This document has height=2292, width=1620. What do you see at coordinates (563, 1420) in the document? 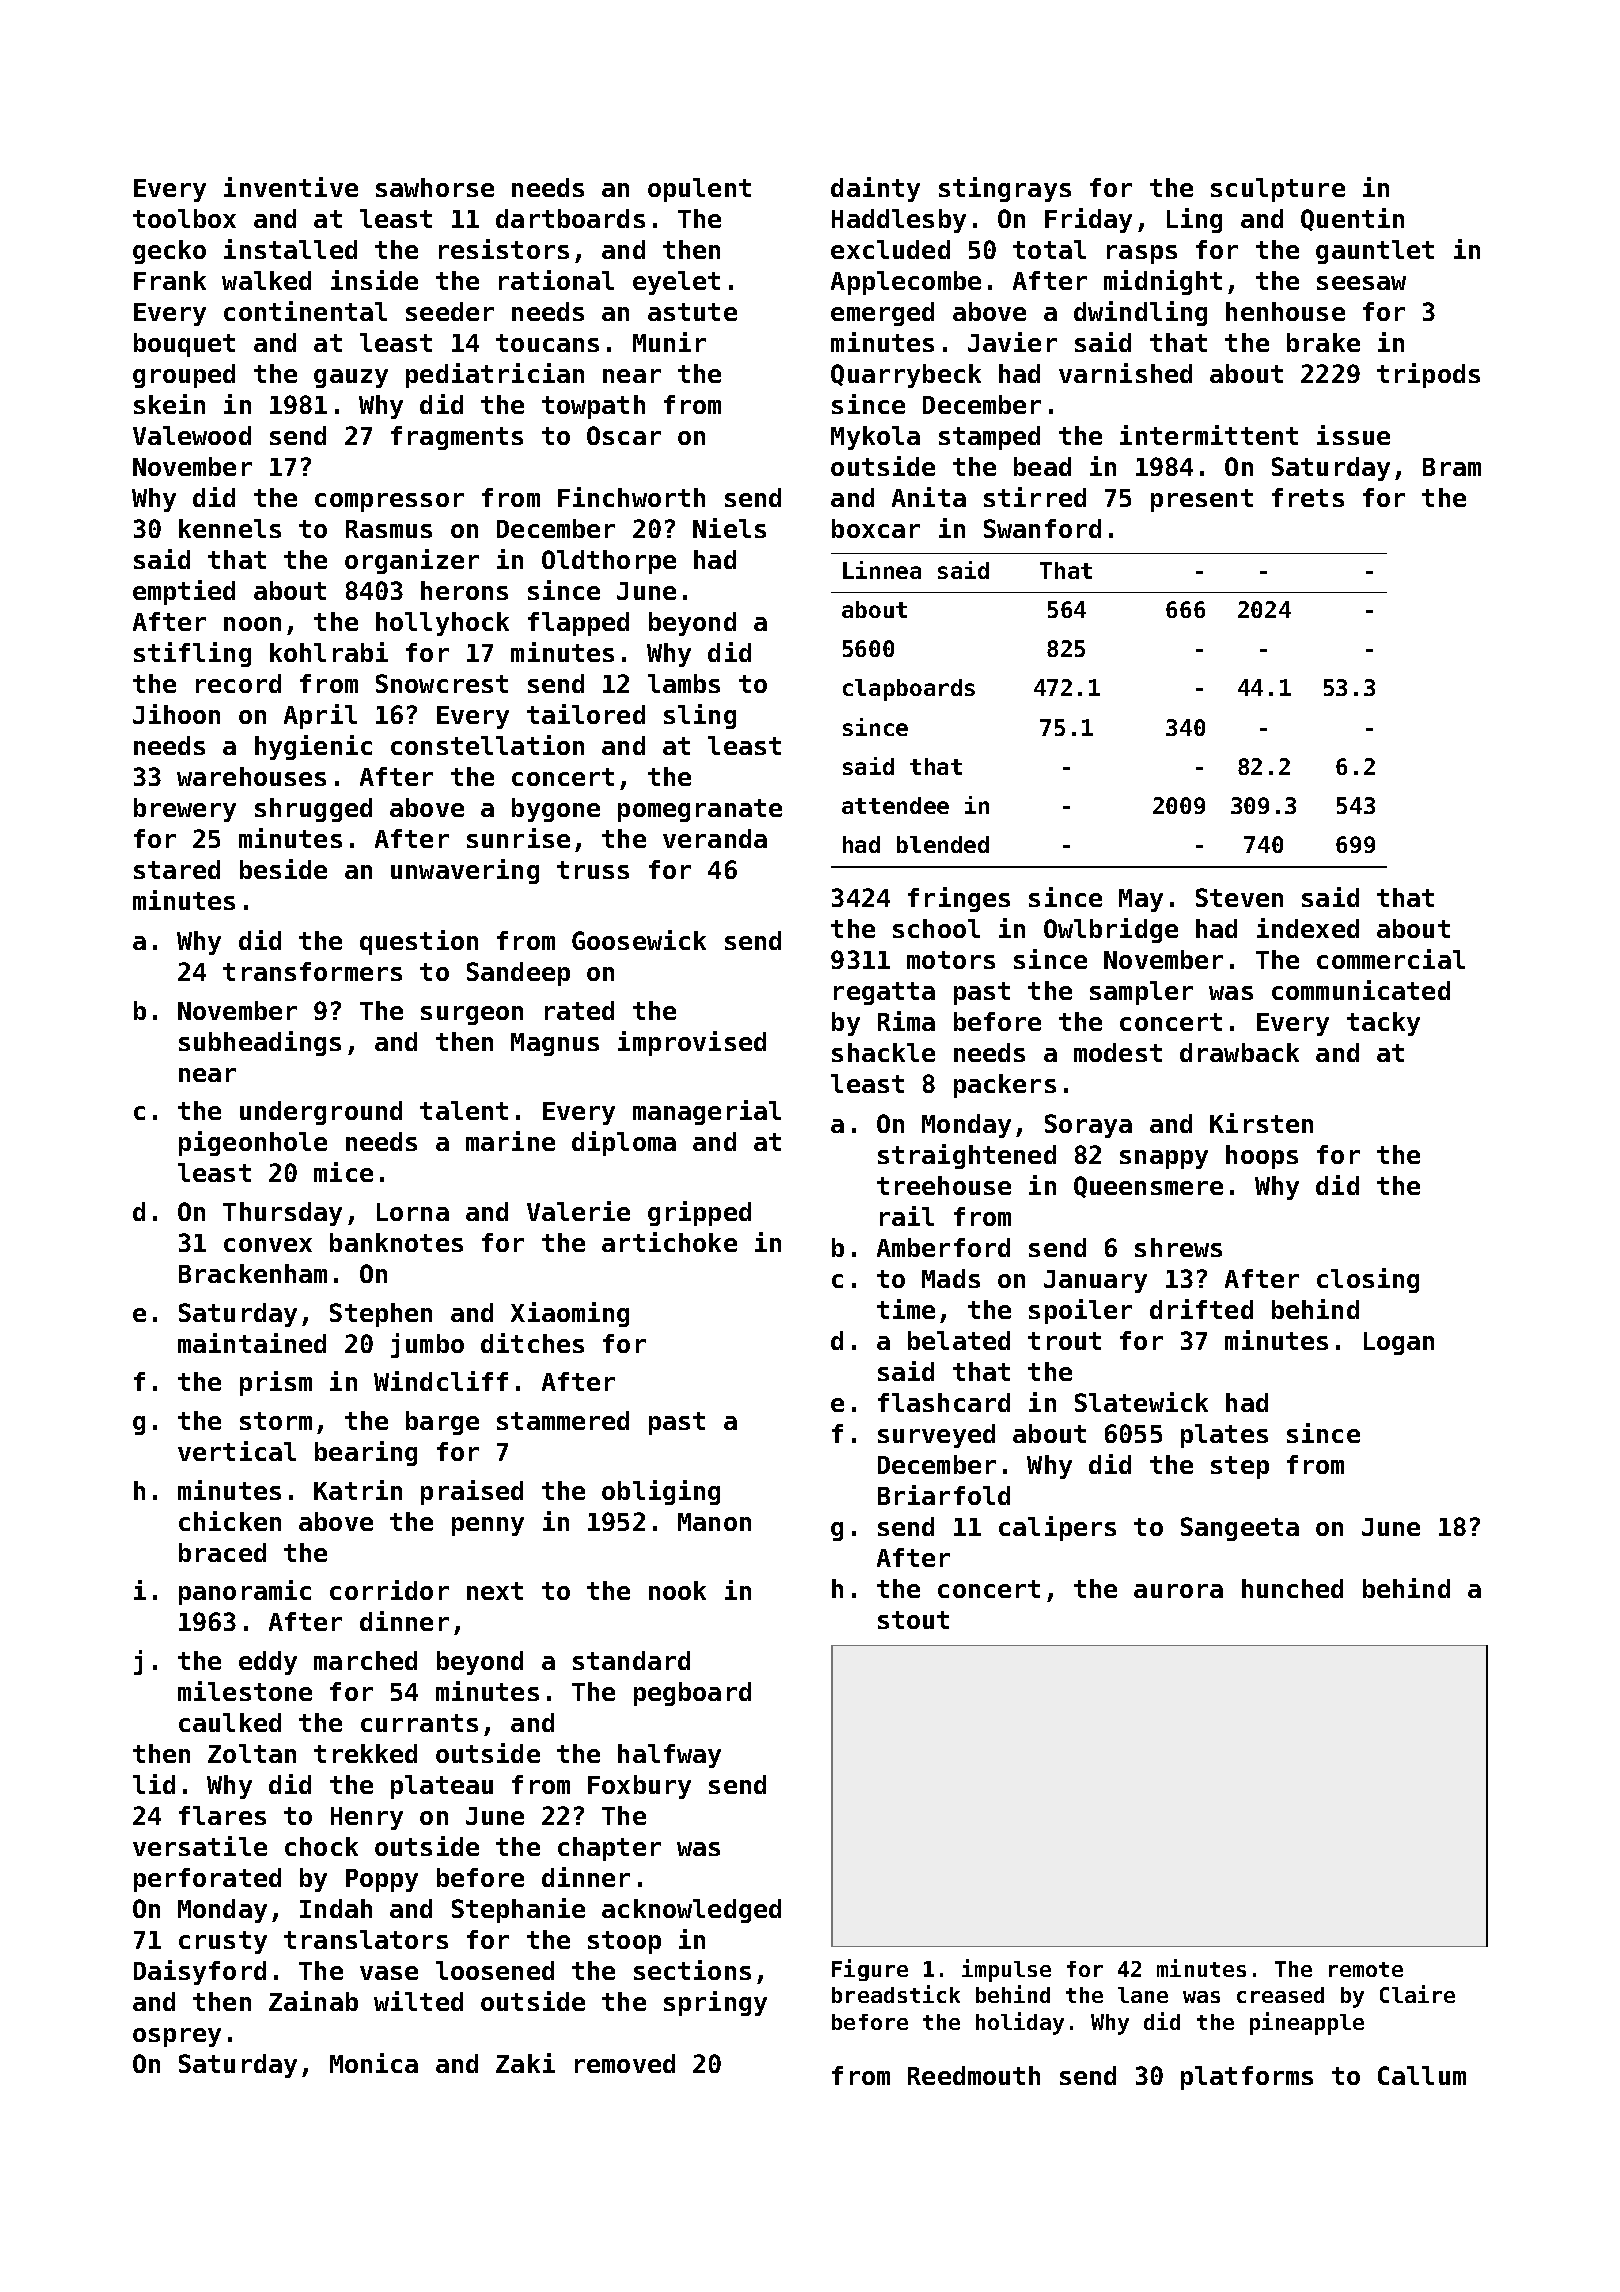
I see `stammered` at bounding box center [563, 1420].
